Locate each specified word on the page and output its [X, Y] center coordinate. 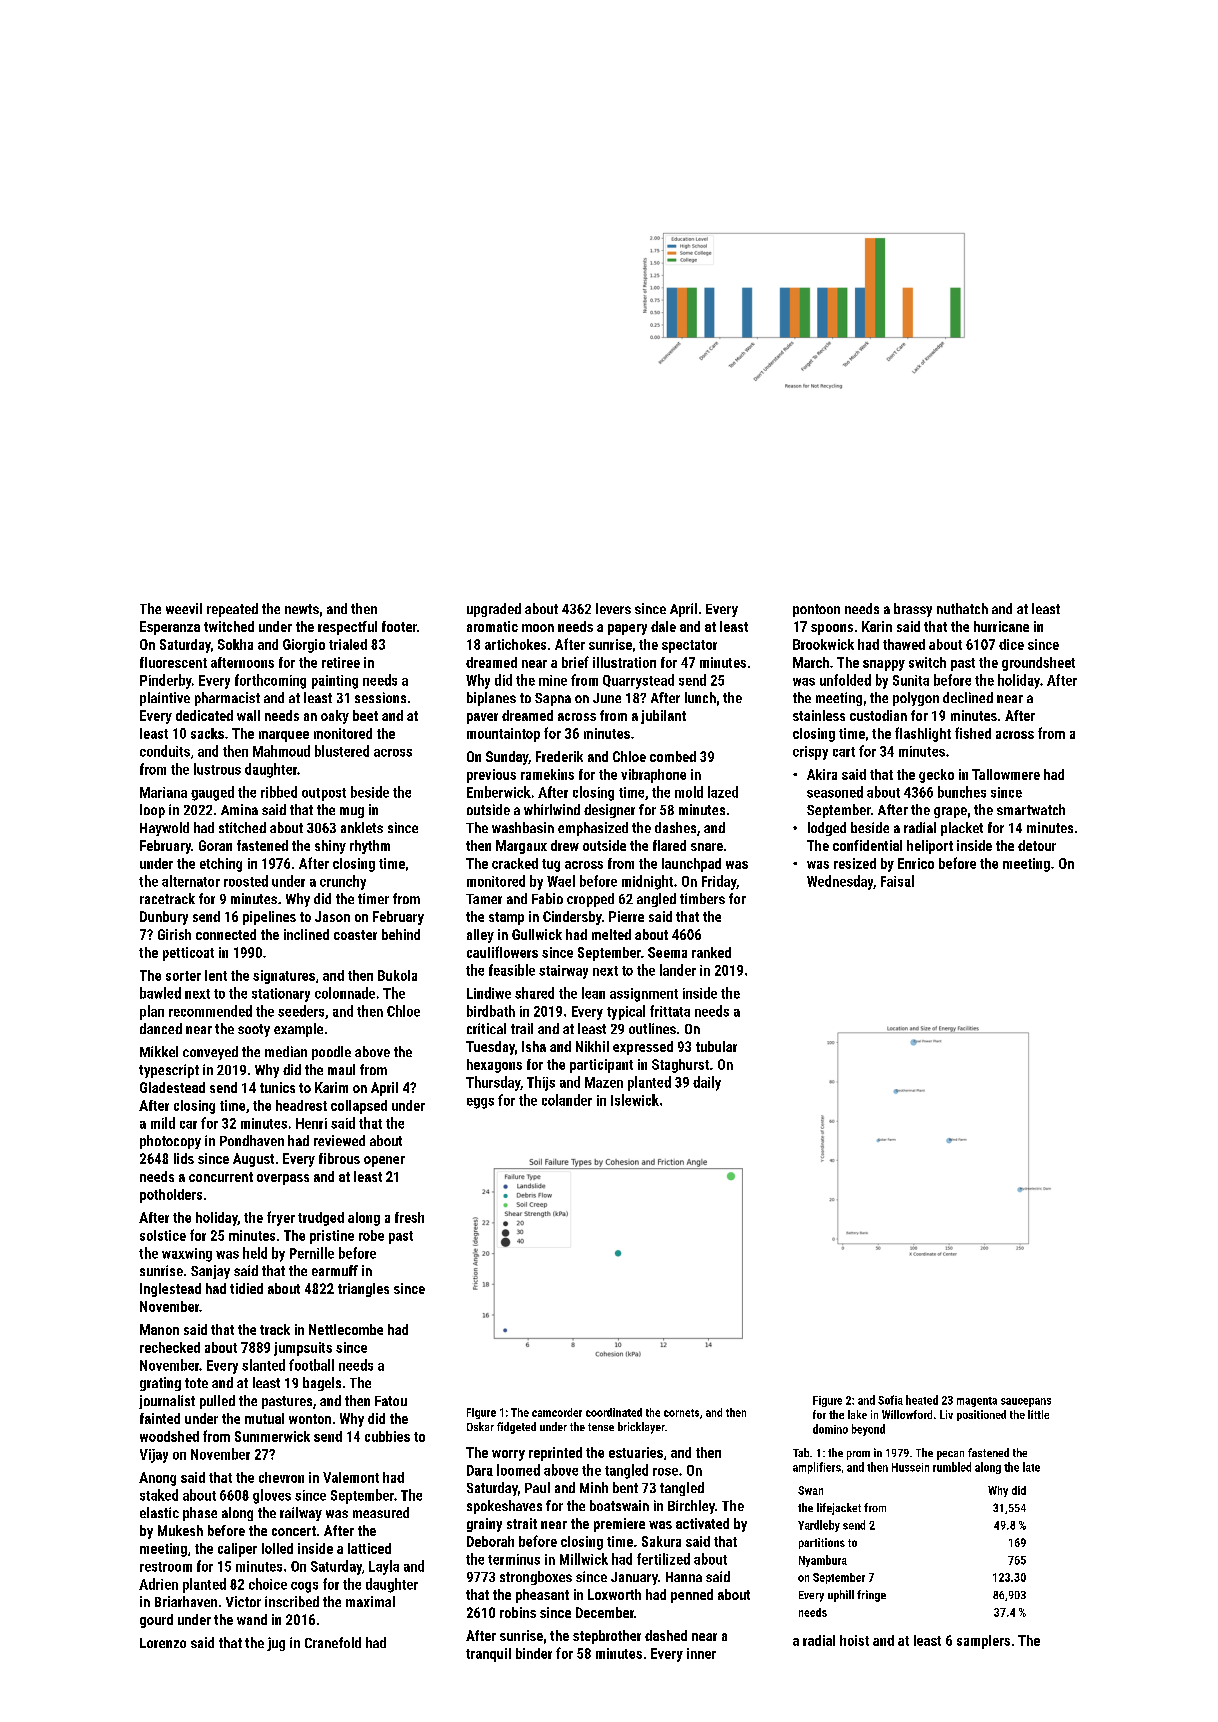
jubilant [663, 717]
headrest [301, 1105]
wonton [310, 1419]
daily [707, 1083]
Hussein [910, 1467]
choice [268, 1584]
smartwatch [1031, 809]
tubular [716, 1046]
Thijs [541, 1083]
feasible [512, 970]
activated [702, 1523]
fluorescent [173, 662]
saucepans [1026, 1402]
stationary [281, 995]
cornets [681, 1413]
